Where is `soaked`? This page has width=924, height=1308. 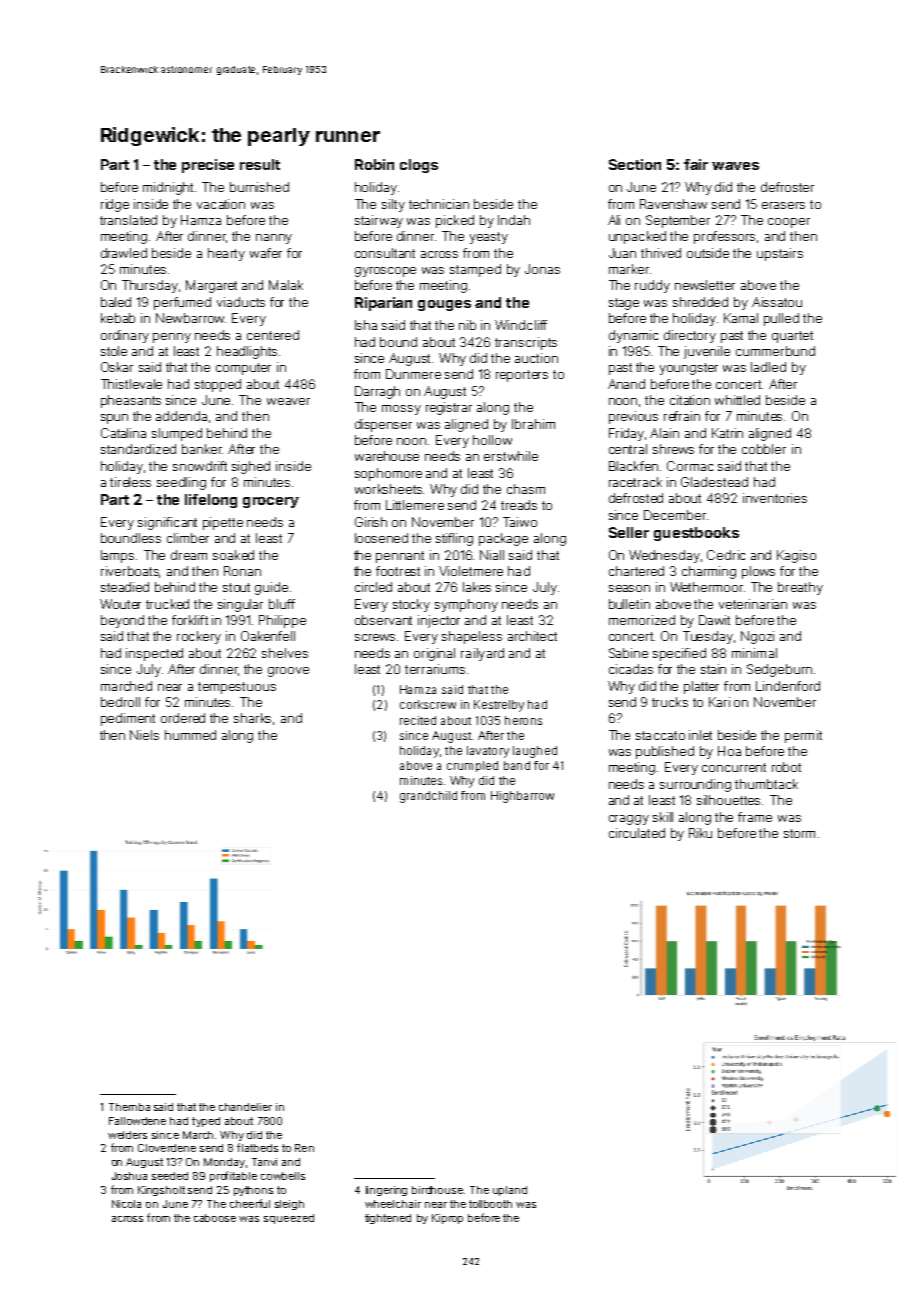
soaked is located at coordinates (233, 555).
